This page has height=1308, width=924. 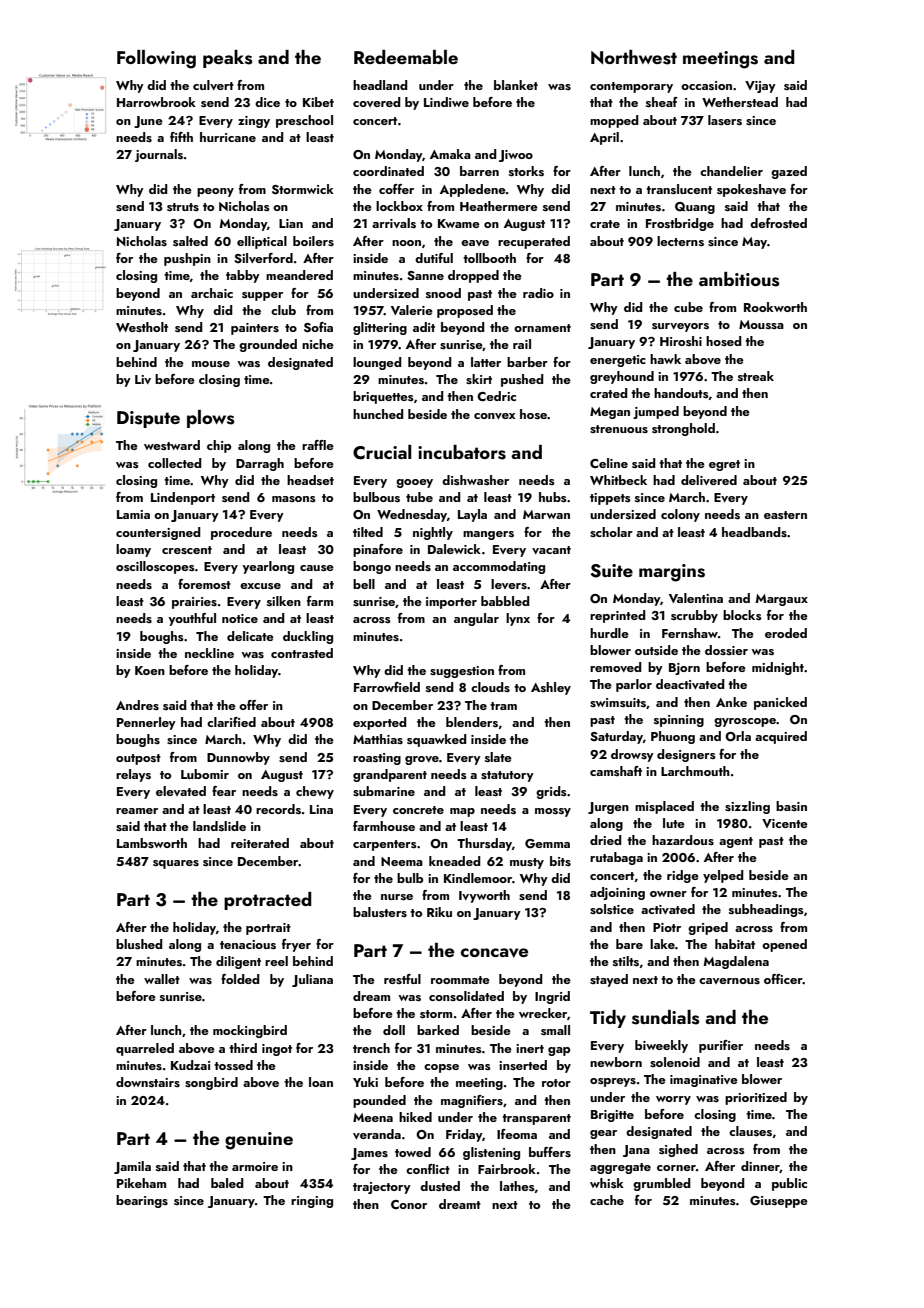 I want to click on briquettes, so click(x=383, y=397).
